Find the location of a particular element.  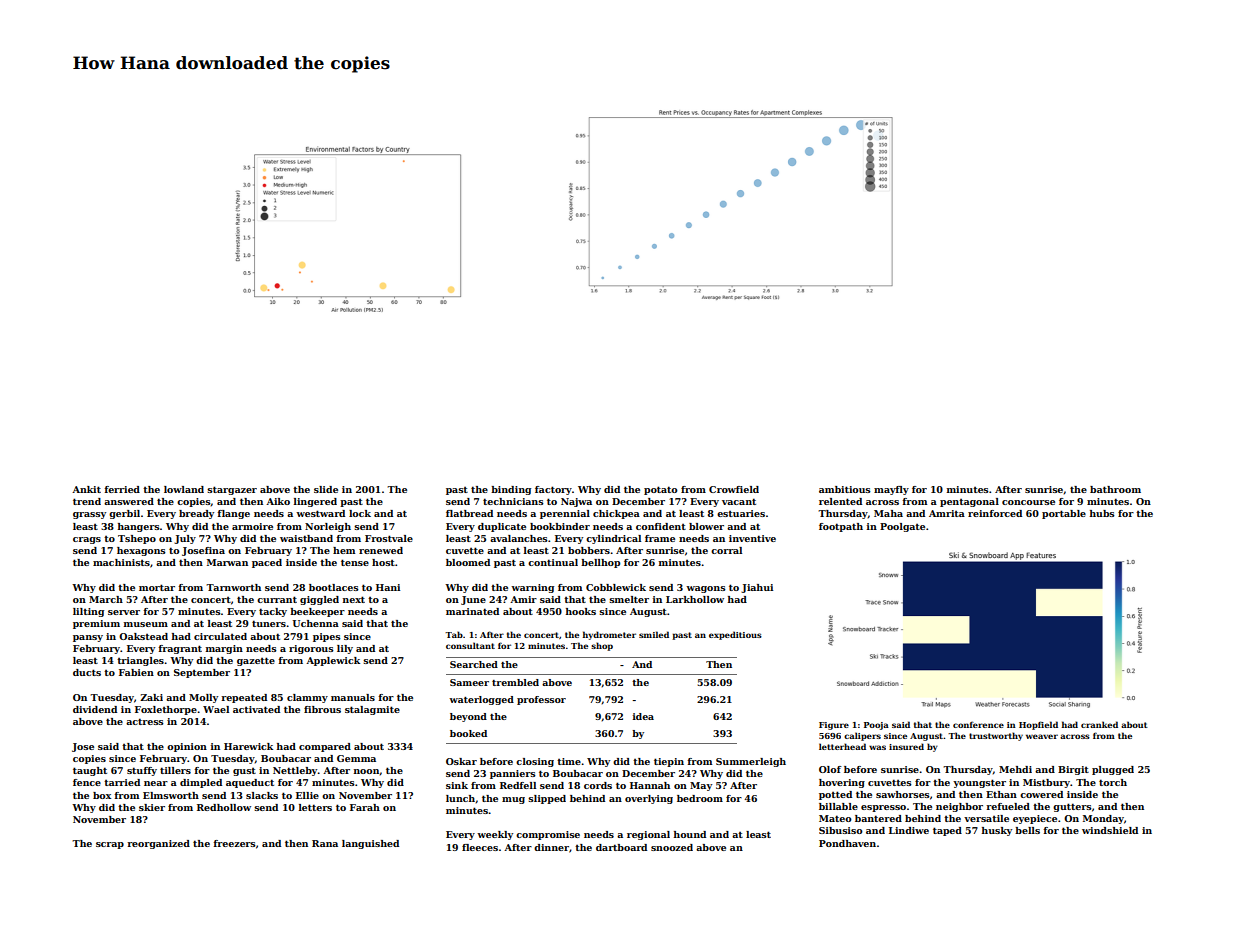

Frostvale is located at coordinates (389, 538).
